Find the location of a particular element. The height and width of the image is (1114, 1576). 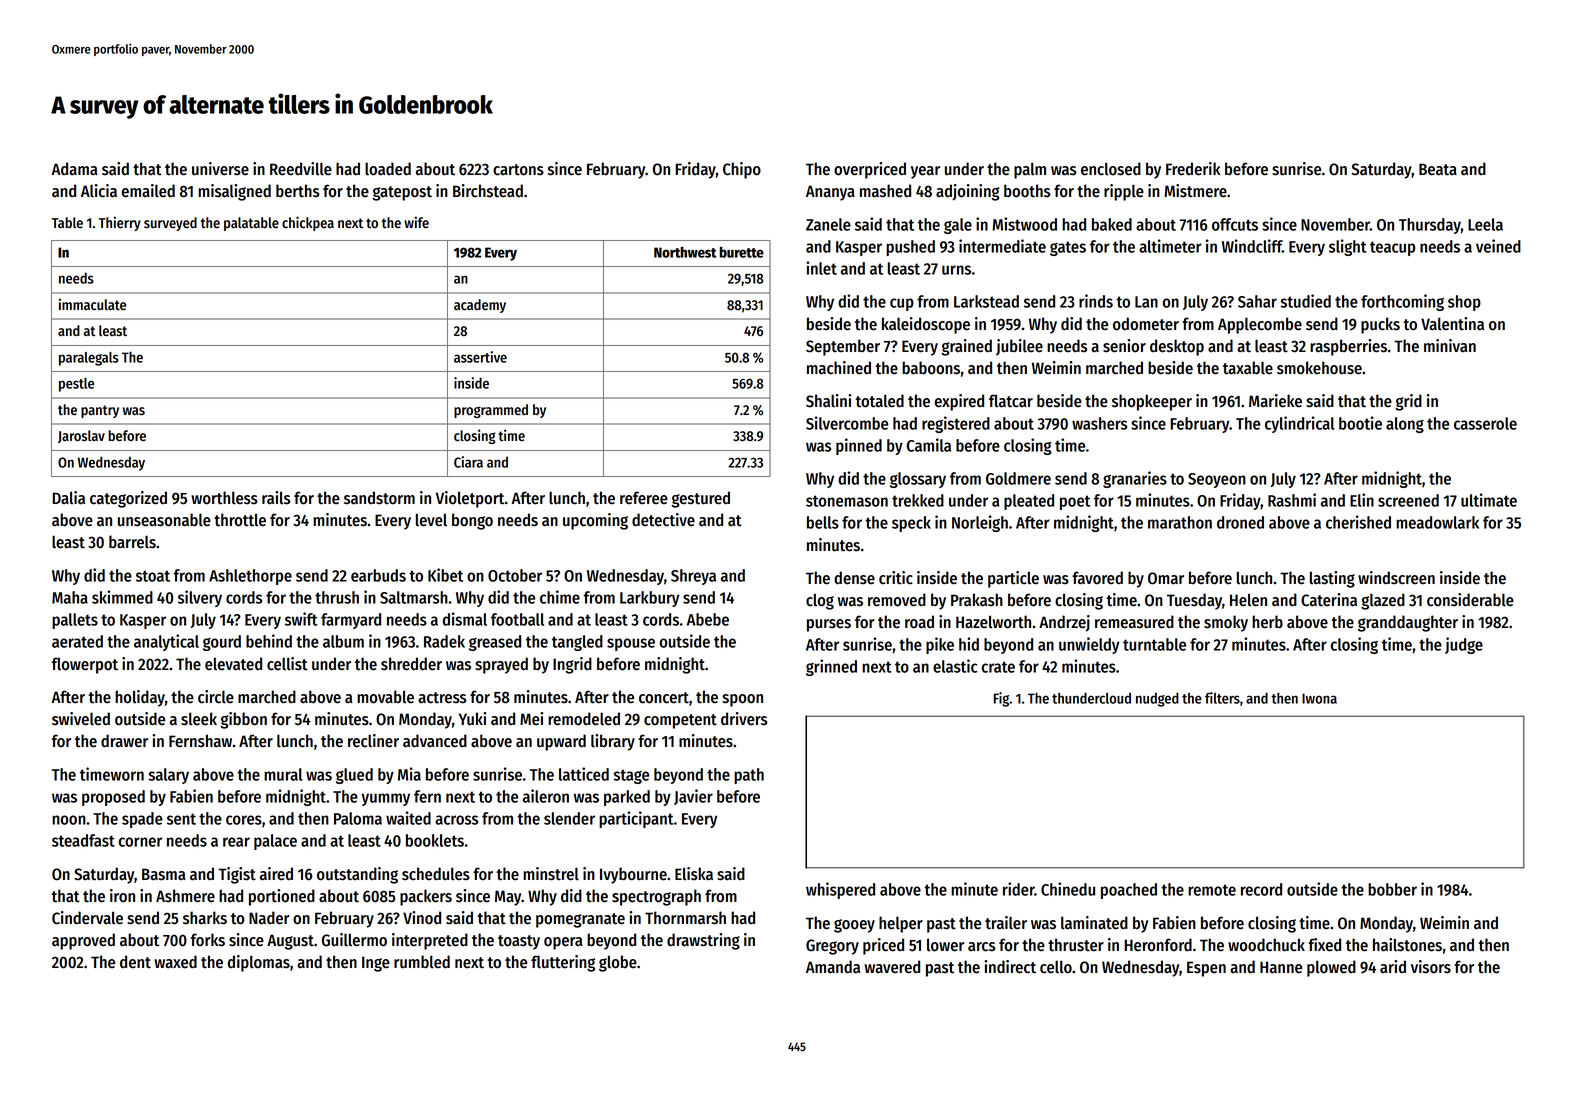

pestle is located at coordinates (76, 385).
